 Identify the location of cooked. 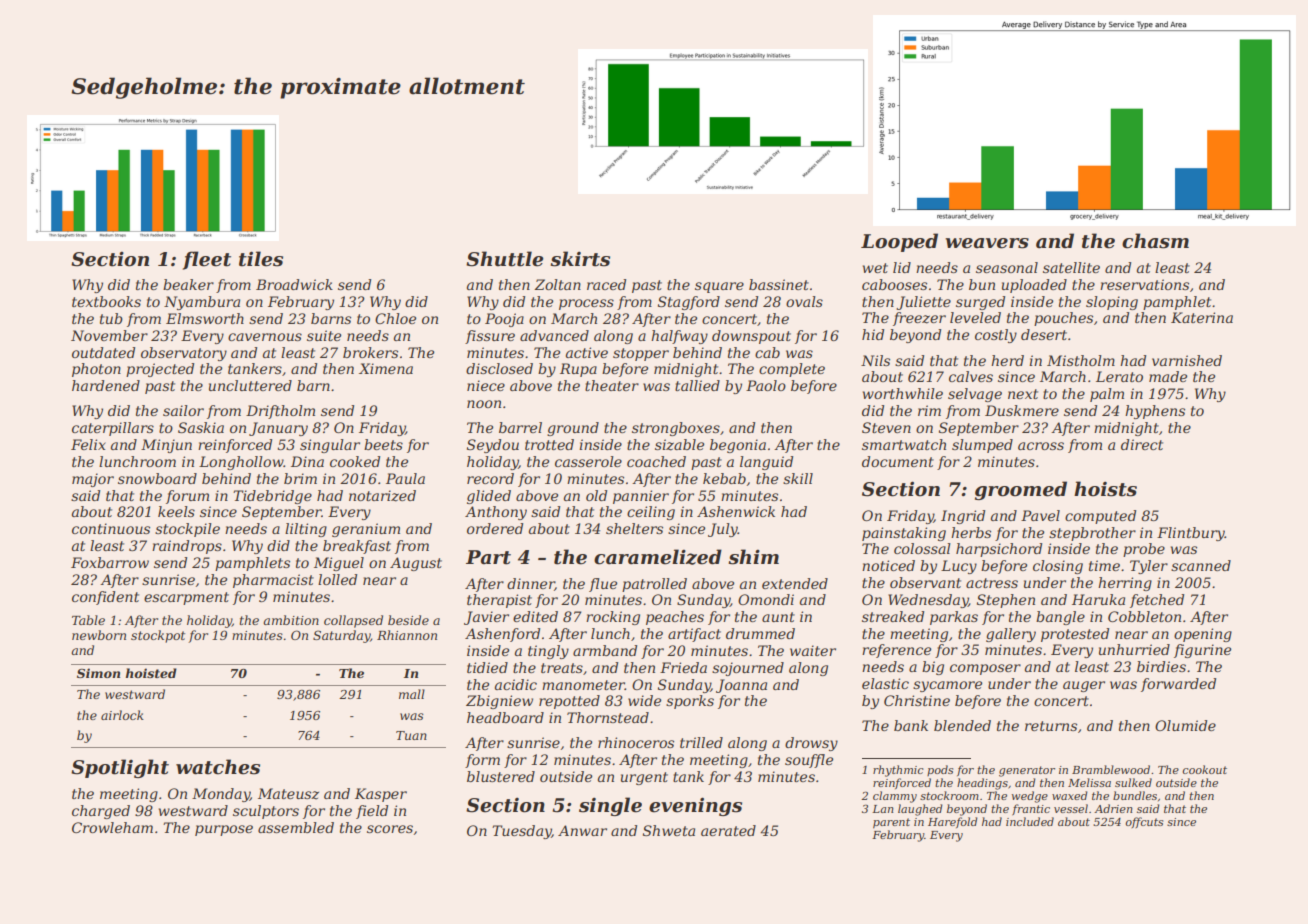
(355, 461).
